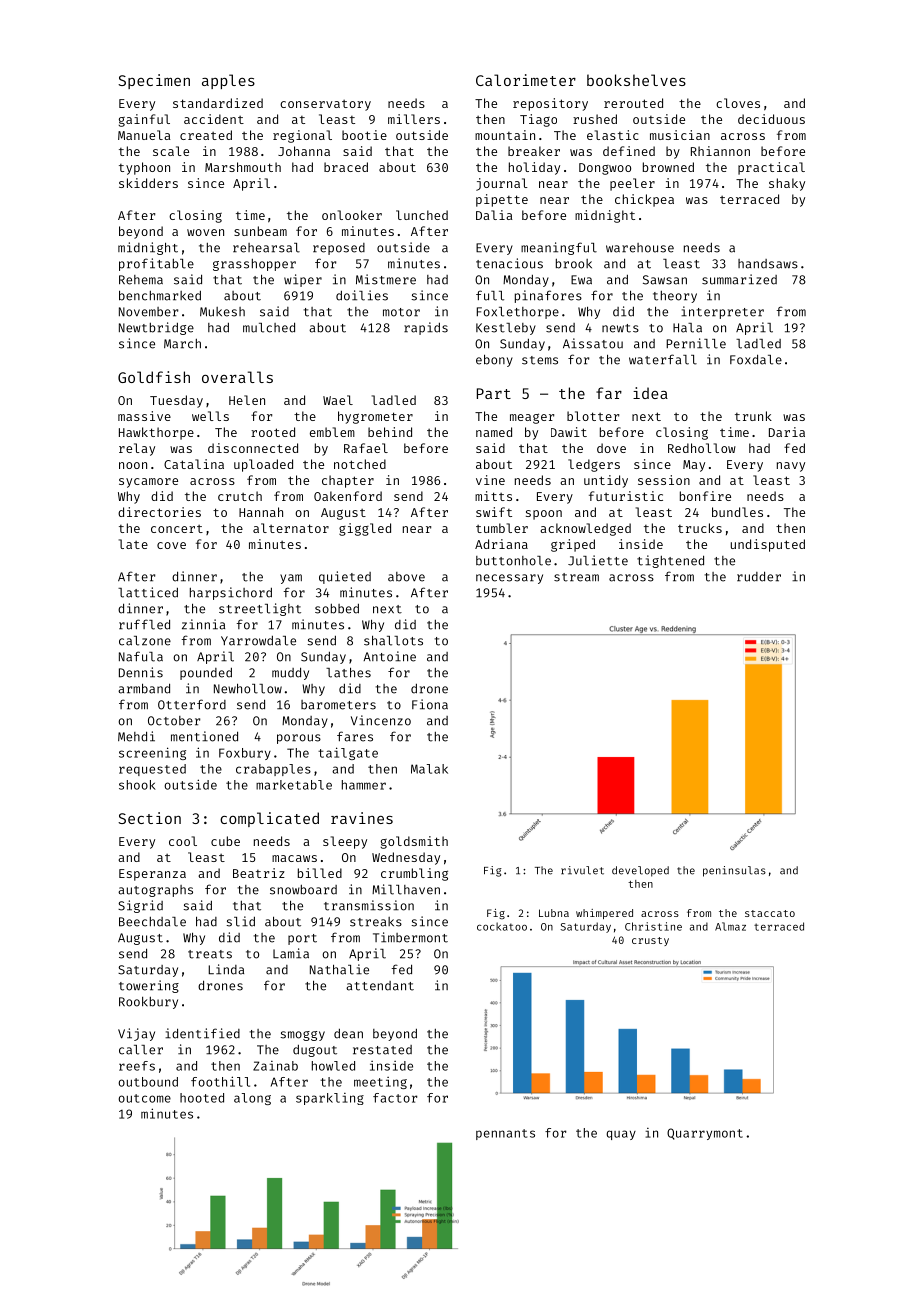  What do you see at coordinates (269, 327) in the document?
I see `mulched` at bounding box center [269, 327].
